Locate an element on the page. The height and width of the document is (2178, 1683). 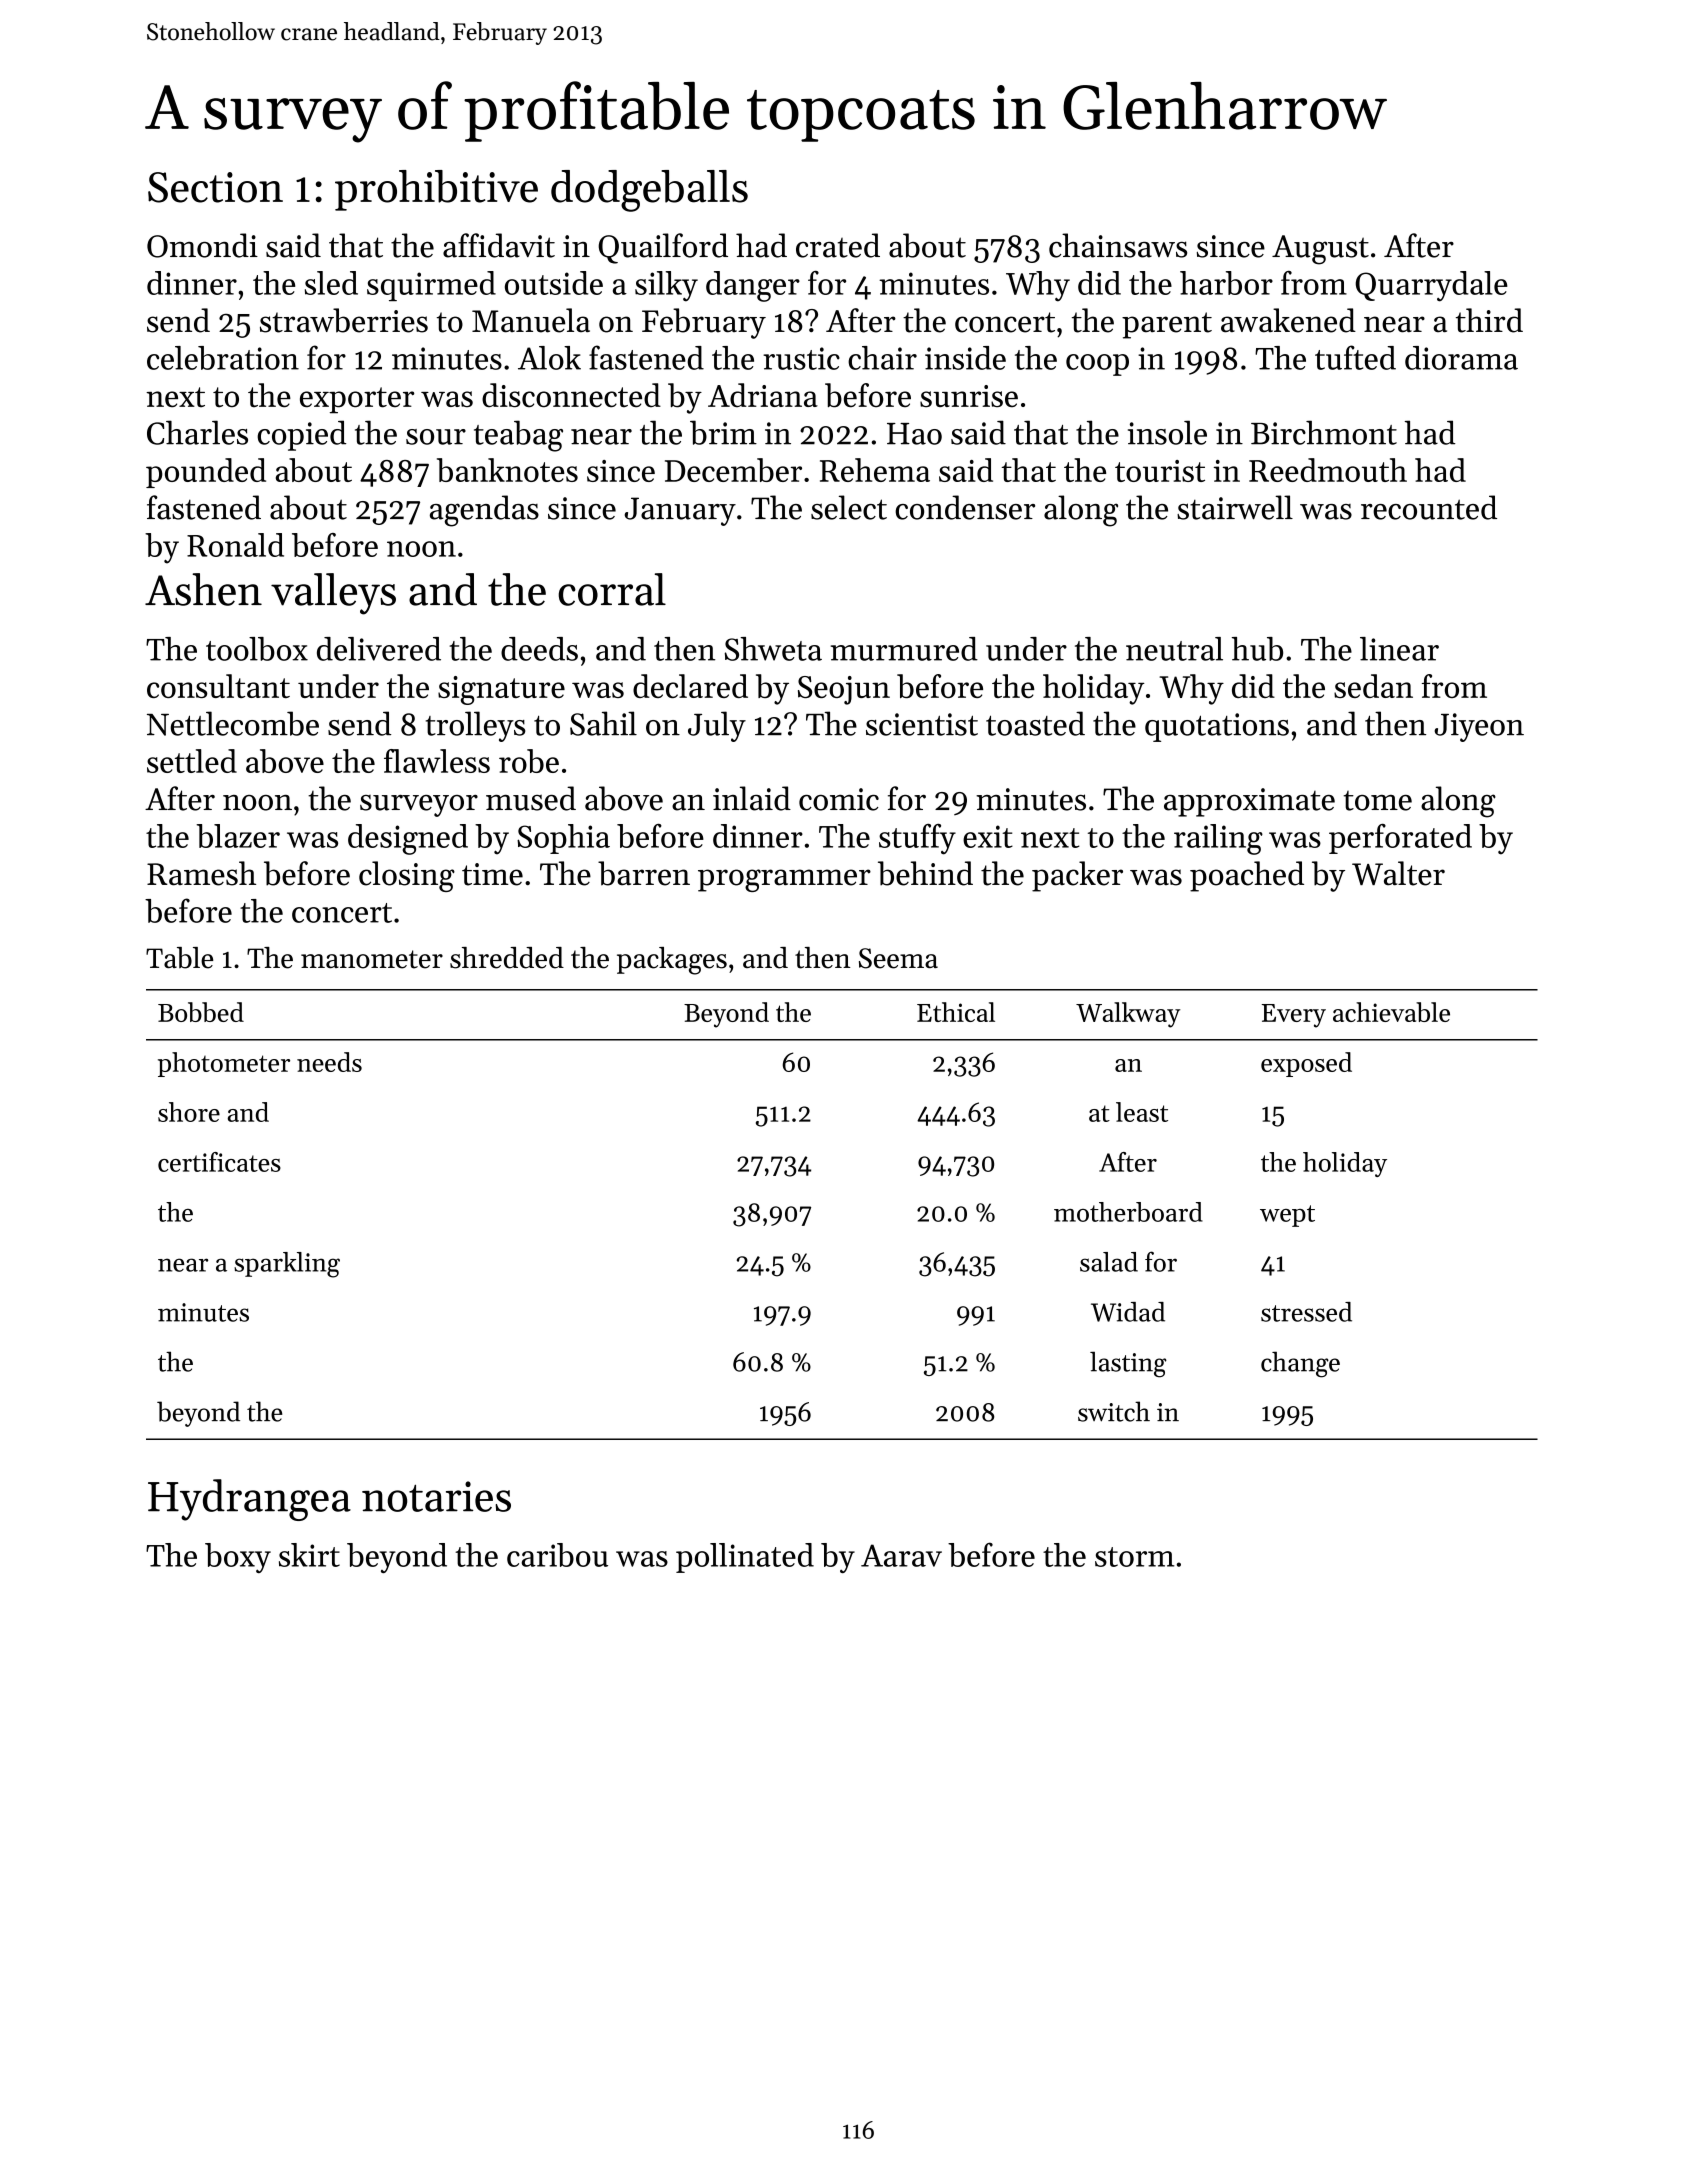
trolleys is located at coordinates (476, 726).
